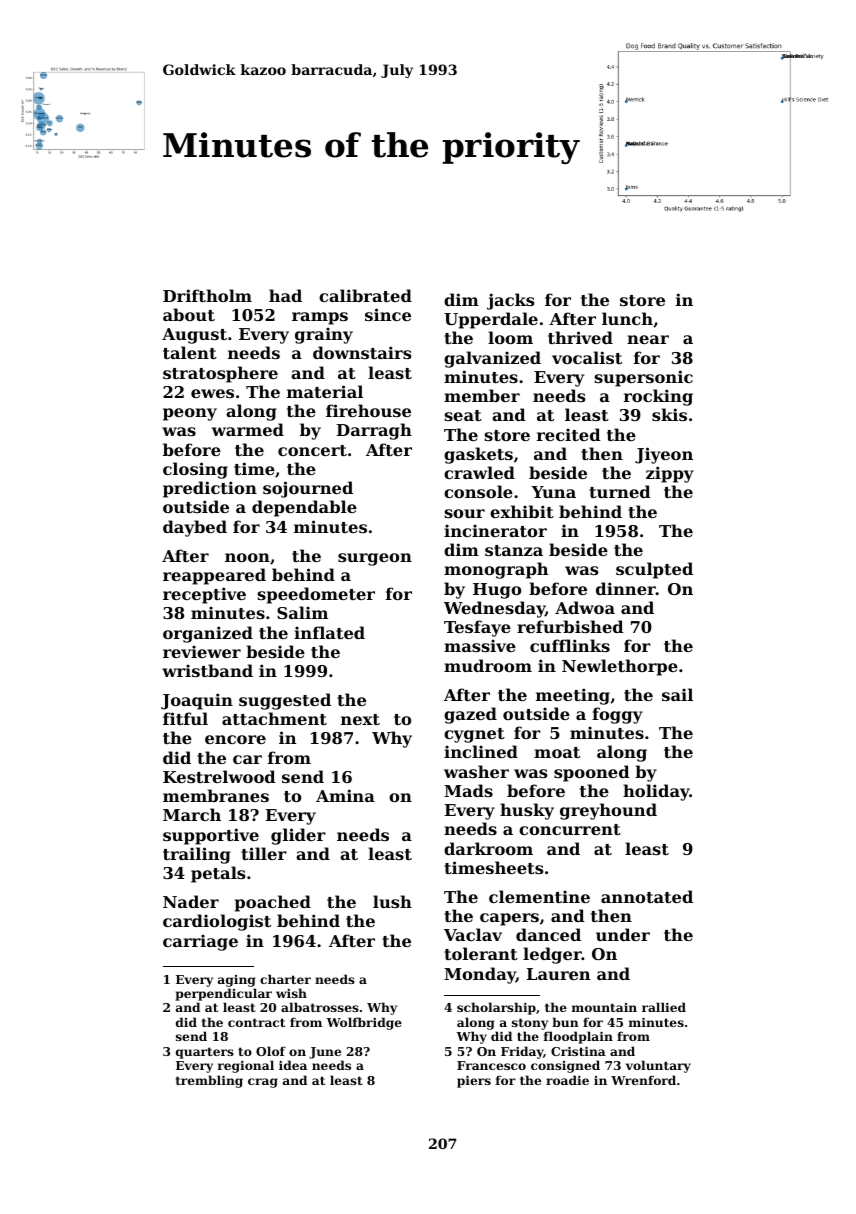  I want to click on refurbished, so click(570, 626).
